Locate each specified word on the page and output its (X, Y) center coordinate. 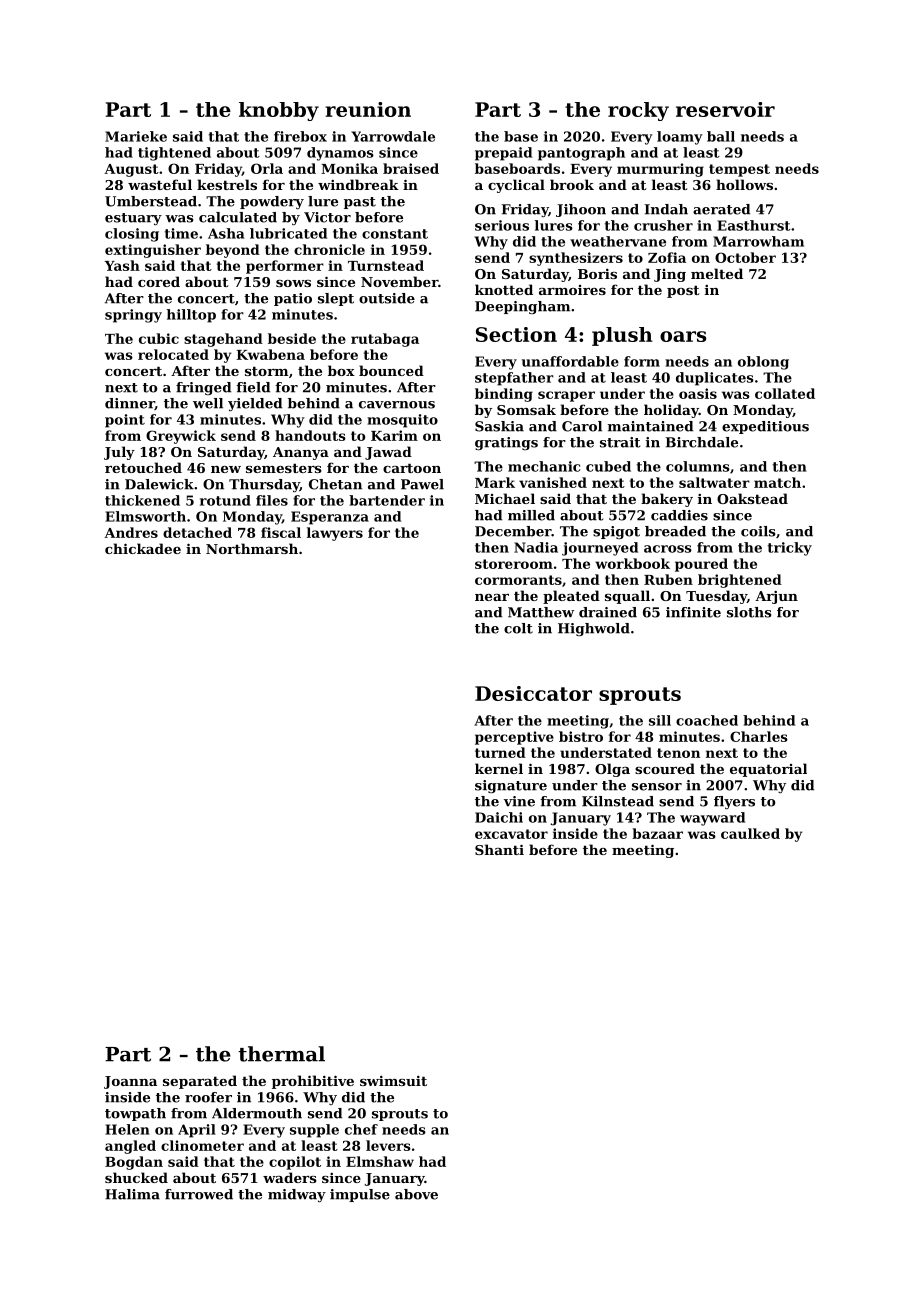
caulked (750, 833)
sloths (749, 612)
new (226, 469)
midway (297, 1195)
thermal (281, 1054)
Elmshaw (380, 1161)
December (513, 531)
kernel (499, 768)
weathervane (618, 241)
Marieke (136, 136)
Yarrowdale (393, 136)
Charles (759, 736)
